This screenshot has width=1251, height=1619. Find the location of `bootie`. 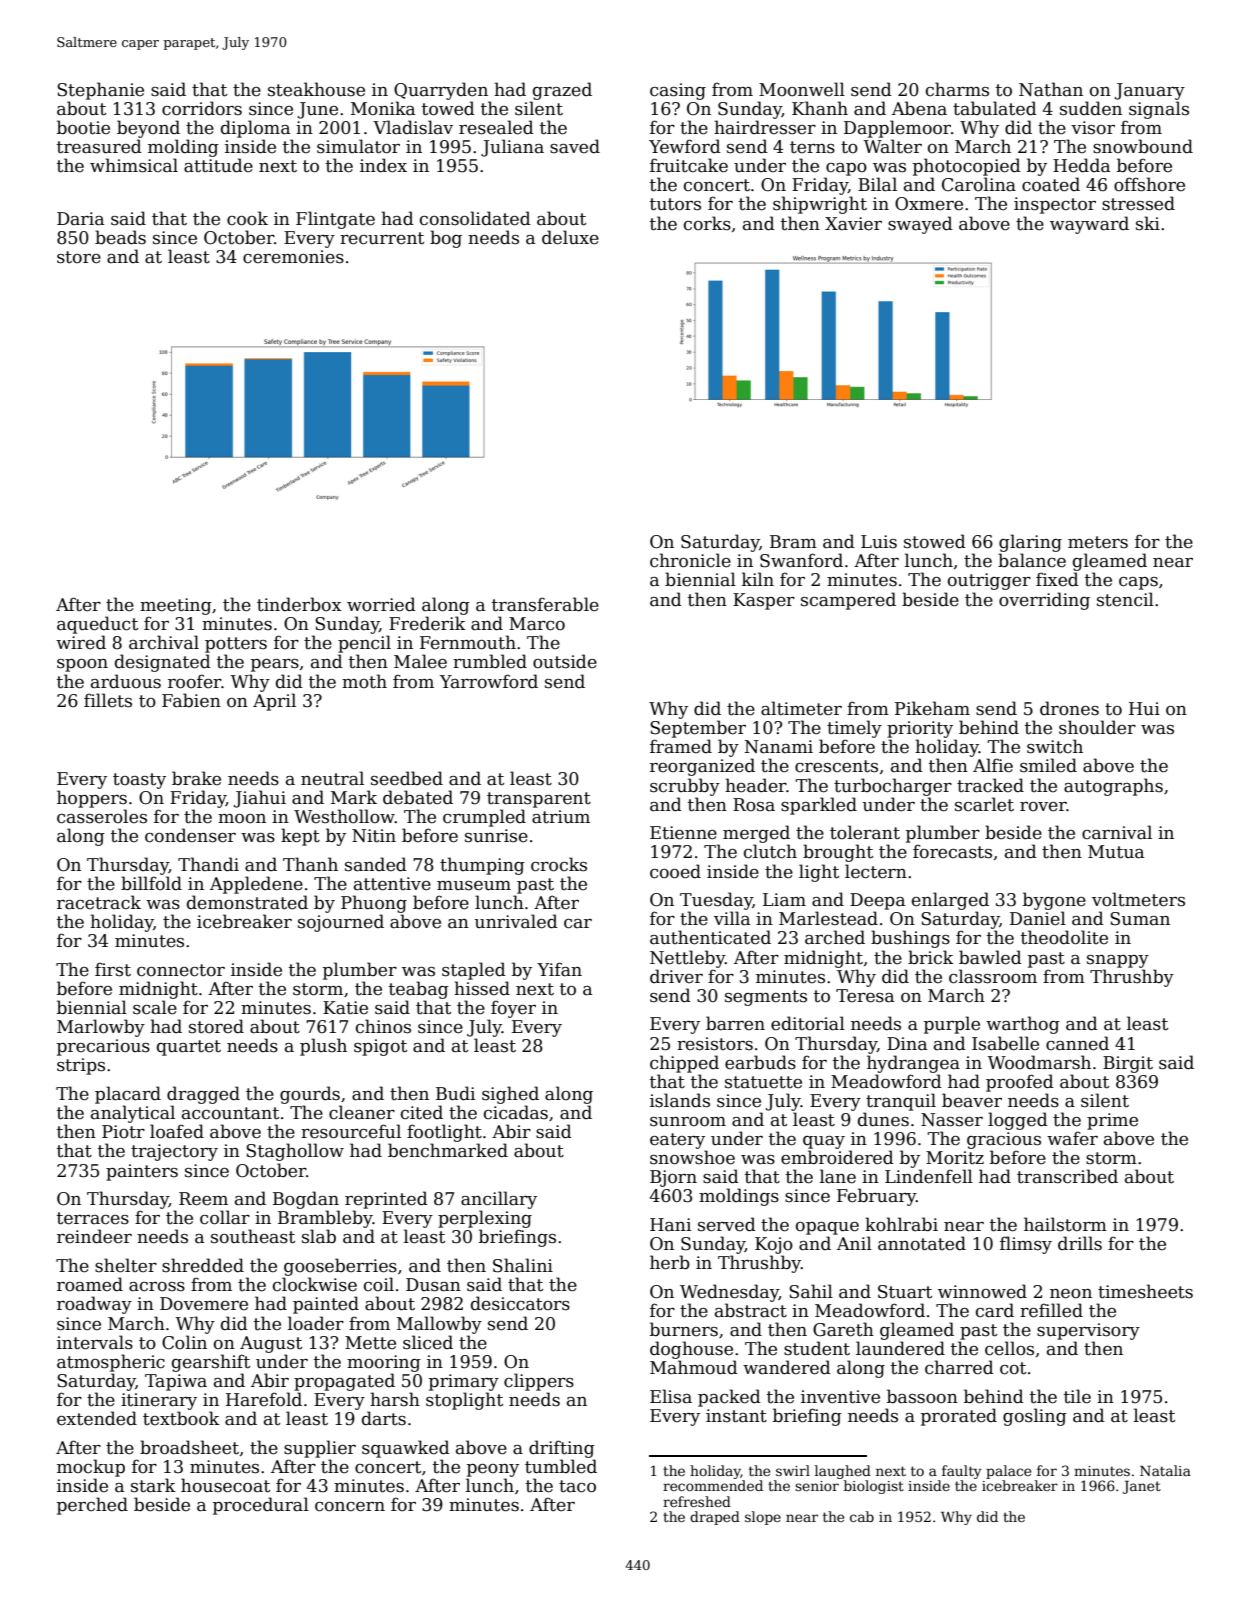

bootie is located at coordinates (83, 127).
